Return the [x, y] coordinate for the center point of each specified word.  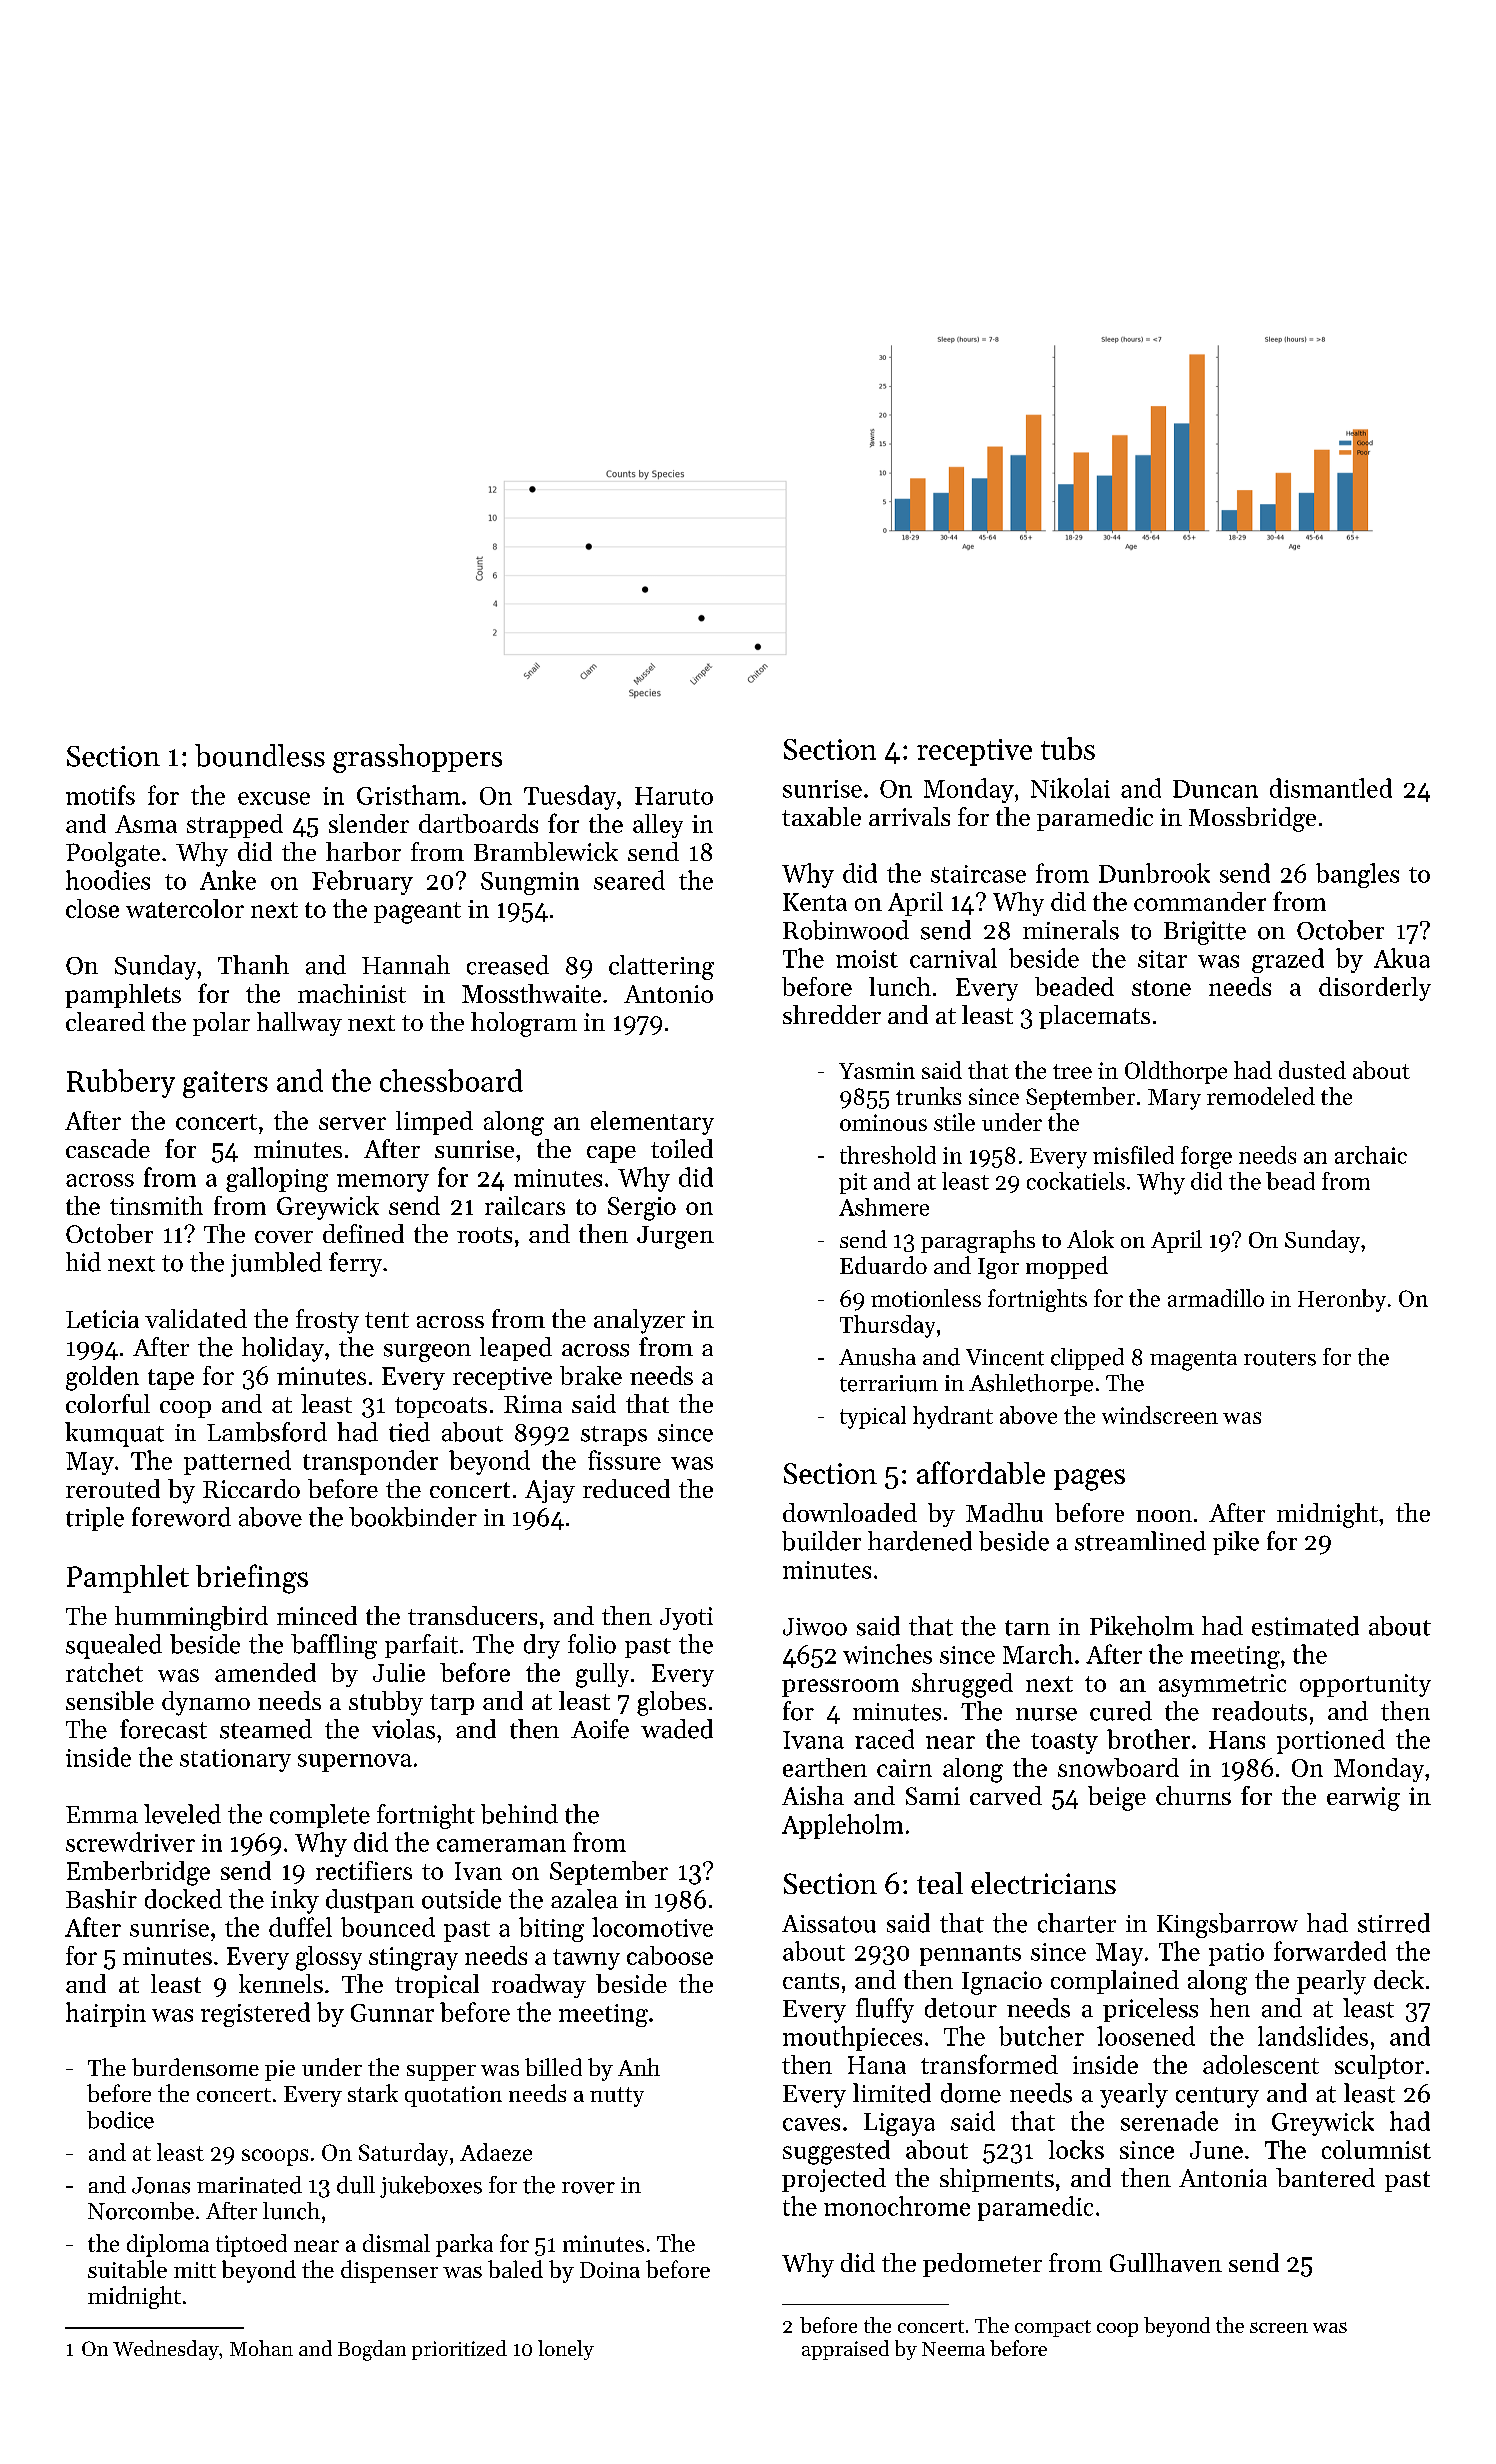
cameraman [501, 1845]
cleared [105, 1021]
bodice [120, 2120]
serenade [1169, 2121]
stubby [386, 1703]
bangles [1357, 875]
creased [508, 965]
